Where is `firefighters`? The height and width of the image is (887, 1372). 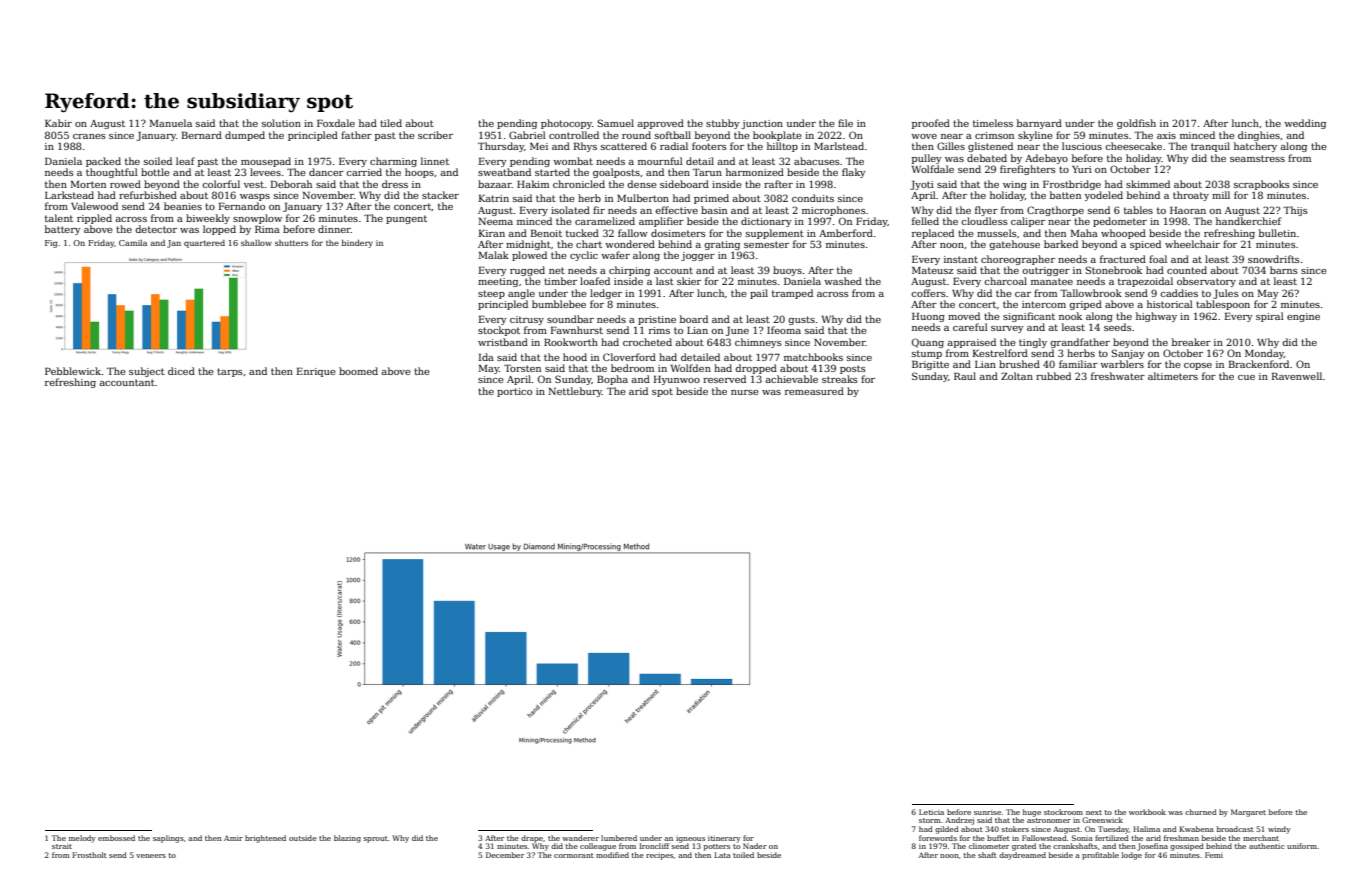
firefighters is located at coordinates (1028, 170).
